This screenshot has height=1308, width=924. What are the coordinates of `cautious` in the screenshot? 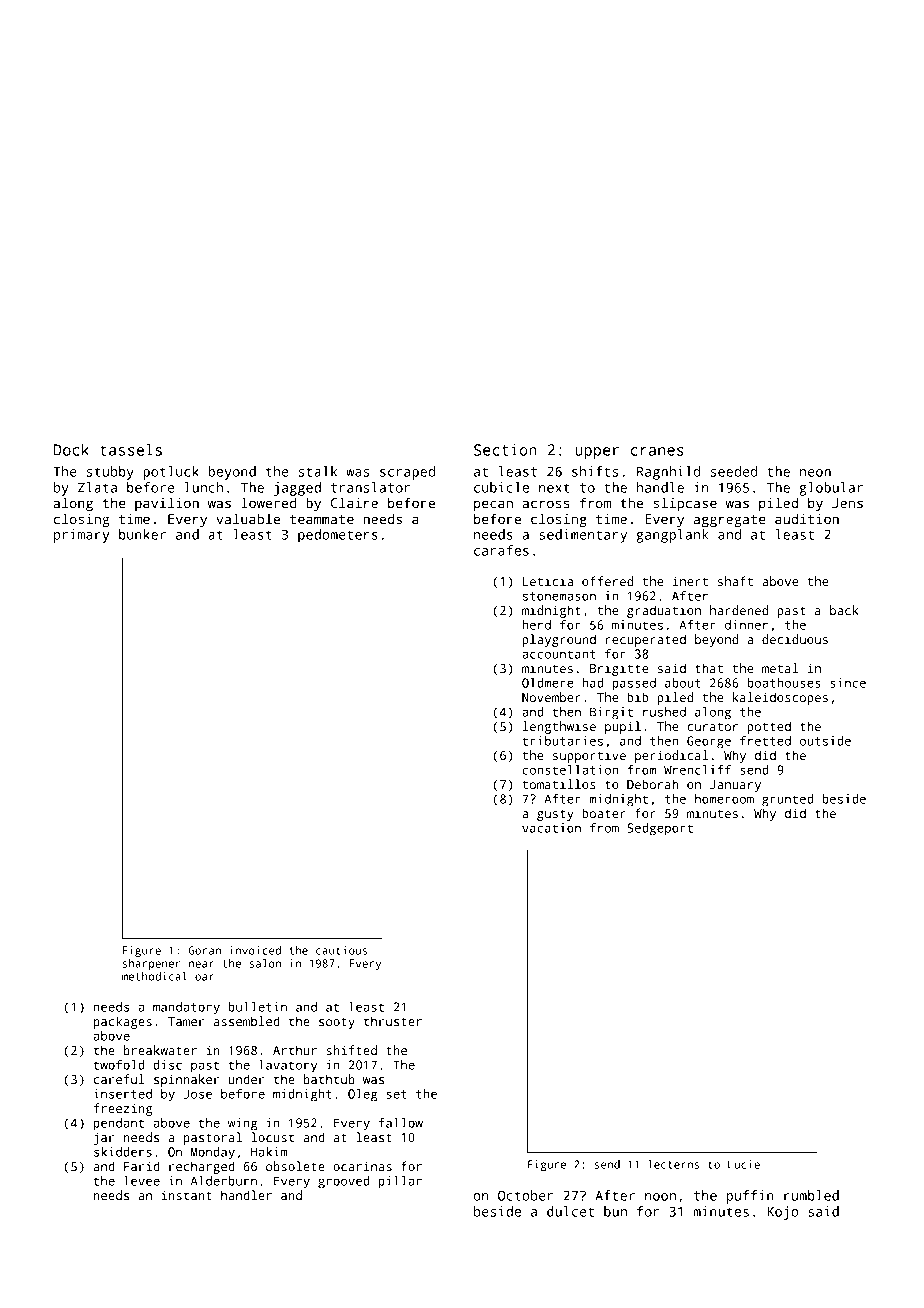 It's located at (342, 950).
